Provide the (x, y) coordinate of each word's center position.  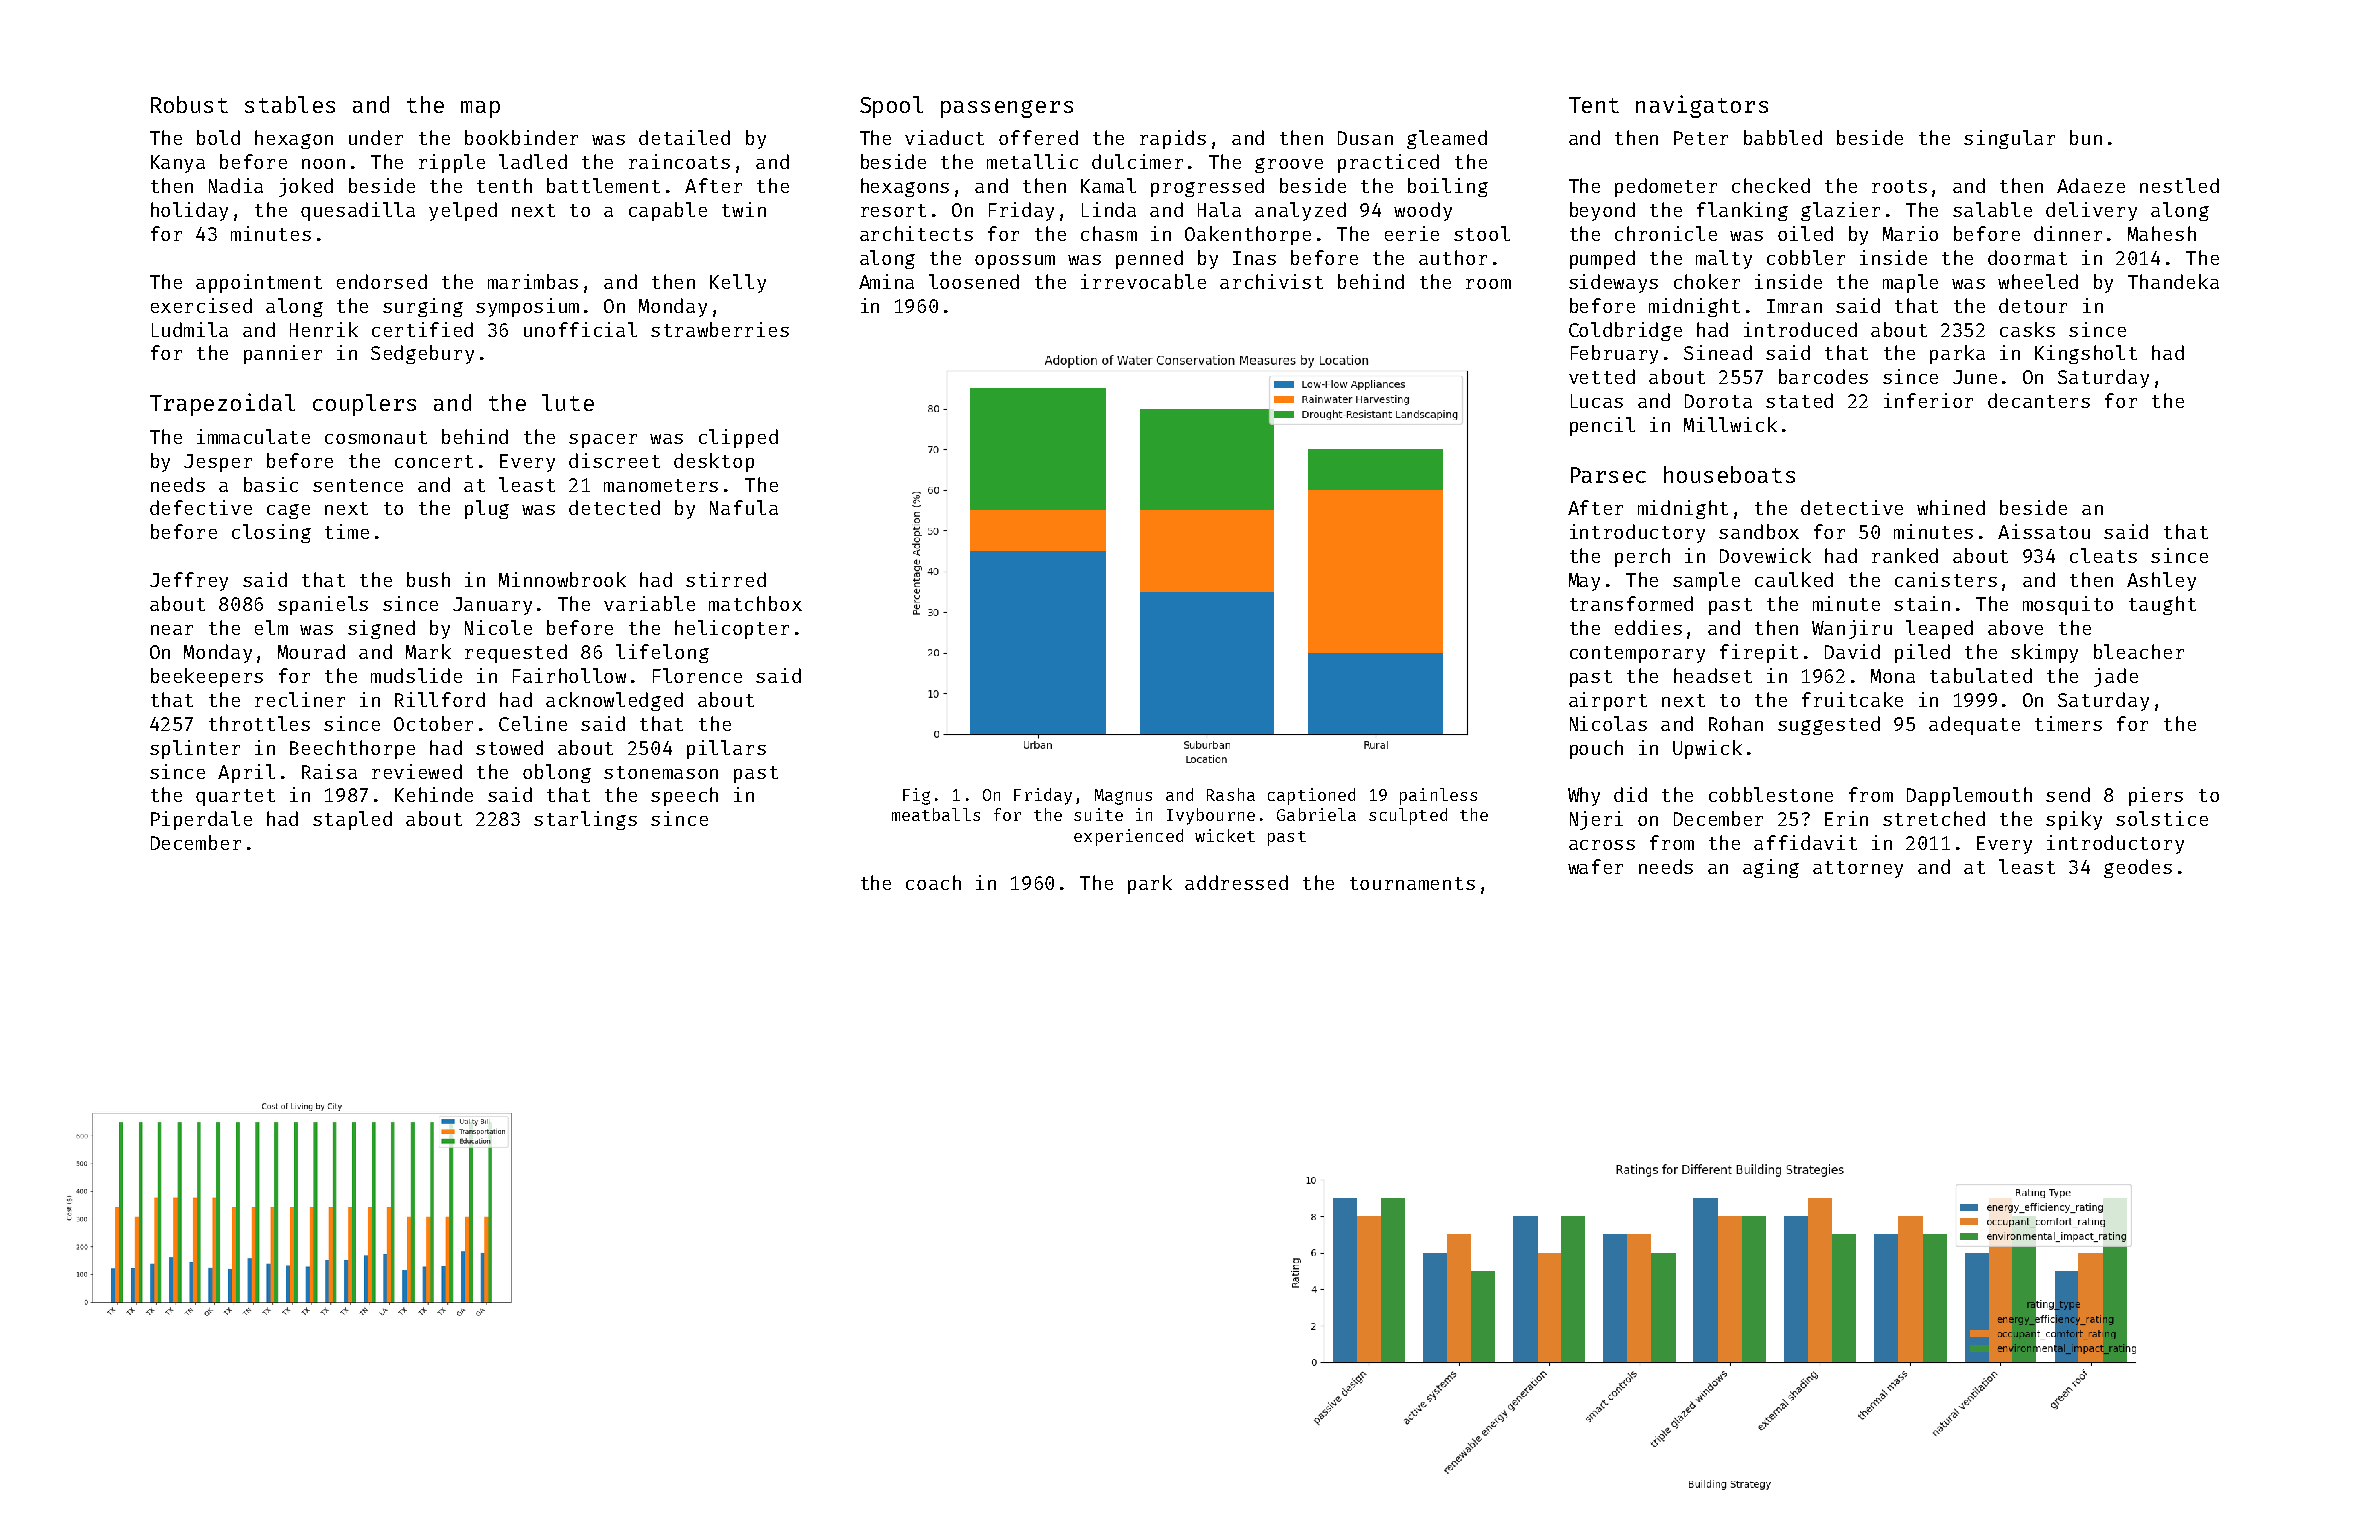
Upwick (1707, 749)
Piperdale (201, 820)
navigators (1702, 106)
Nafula (744, 507)
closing (271, 533)
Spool (891, 107)
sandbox (1759, 531)
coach (933, 882)
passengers (1007, 109)
